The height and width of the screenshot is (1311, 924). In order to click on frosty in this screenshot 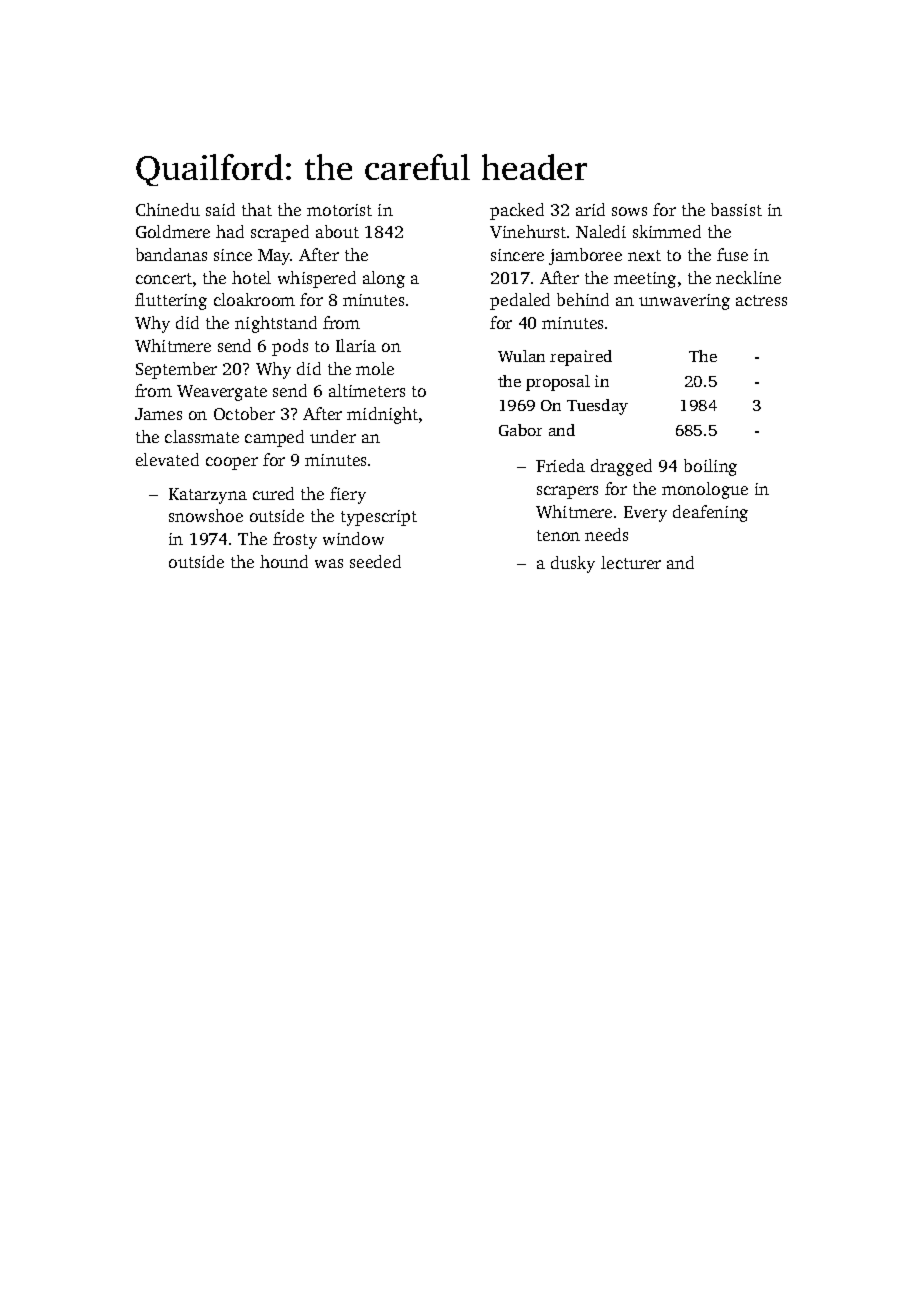, I will do `click(295, 540)`.
